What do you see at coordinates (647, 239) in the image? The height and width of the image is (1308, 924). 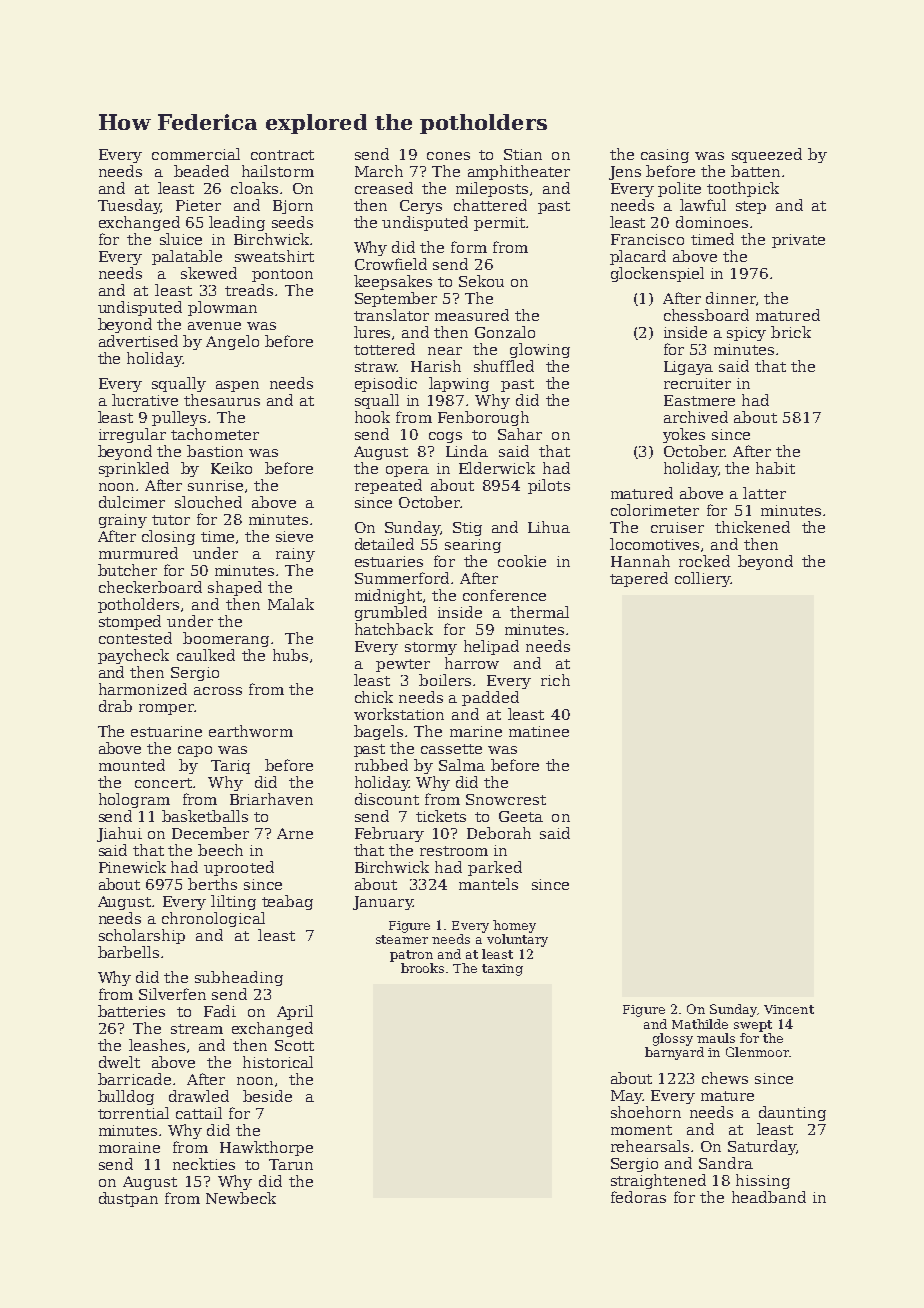 I see `Francisco` at bounding box center [647, 239].
